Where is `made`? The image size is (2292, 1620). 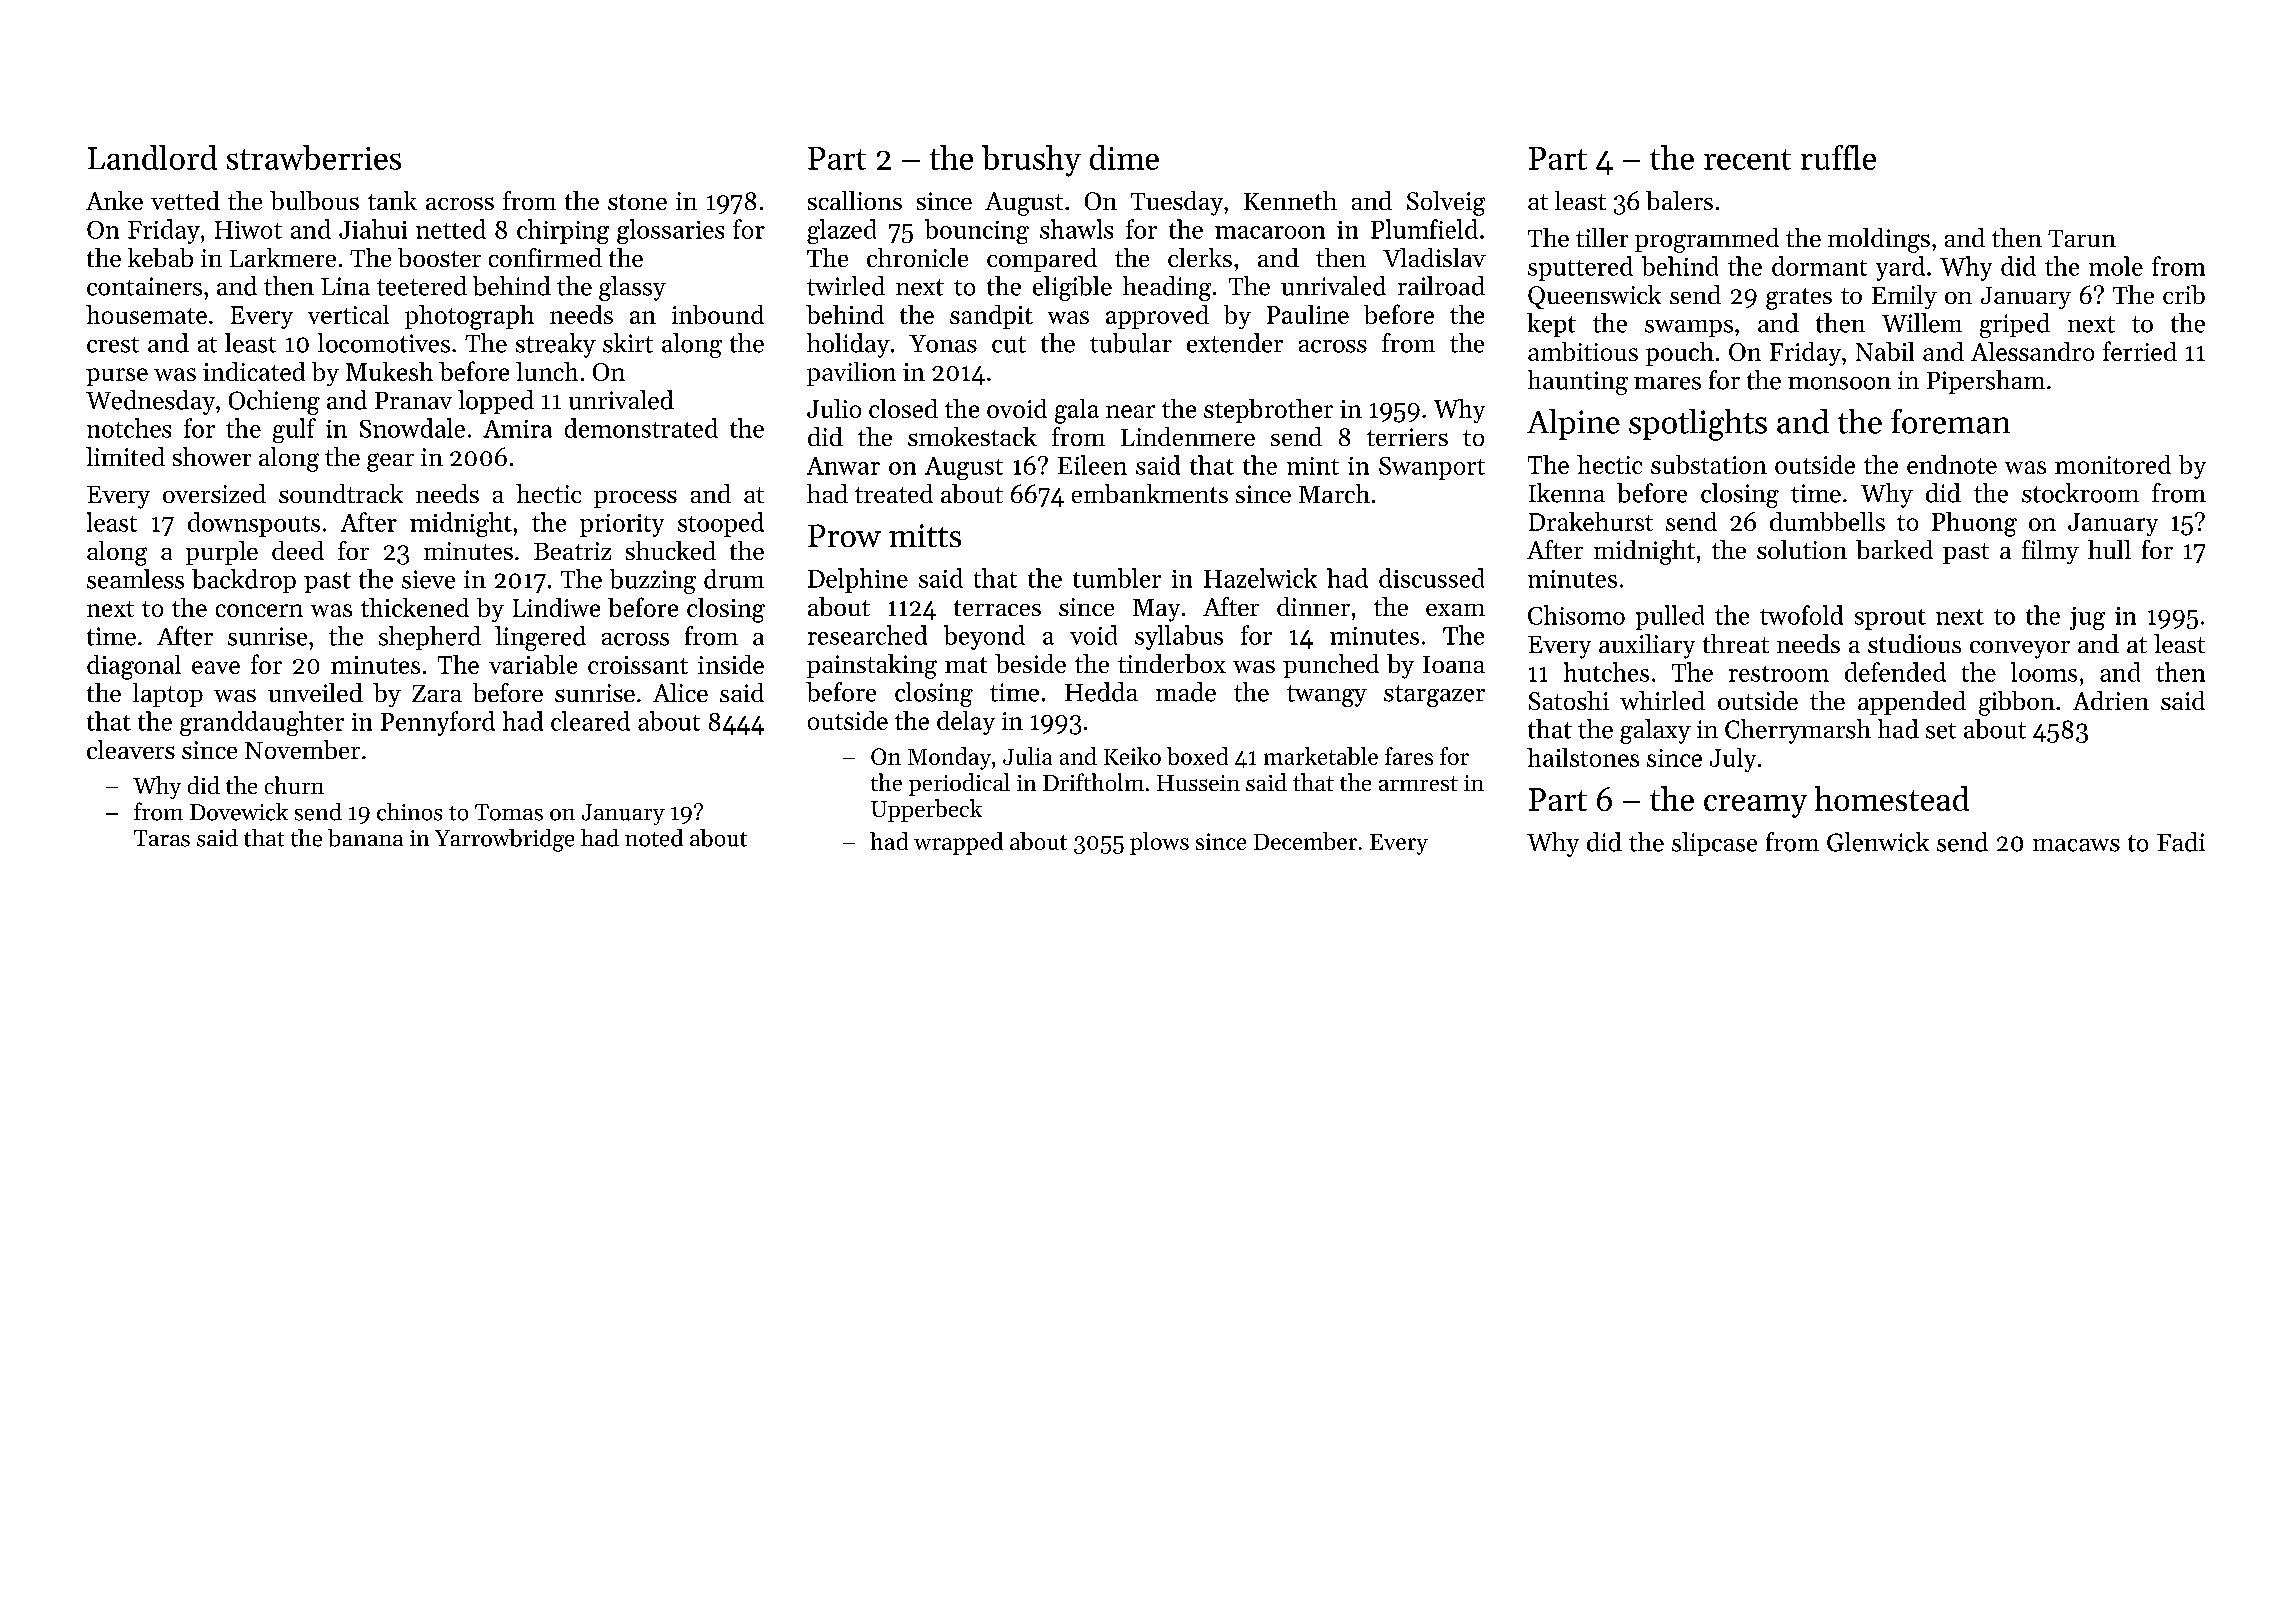 made is located at coordinates (1186, 692).
